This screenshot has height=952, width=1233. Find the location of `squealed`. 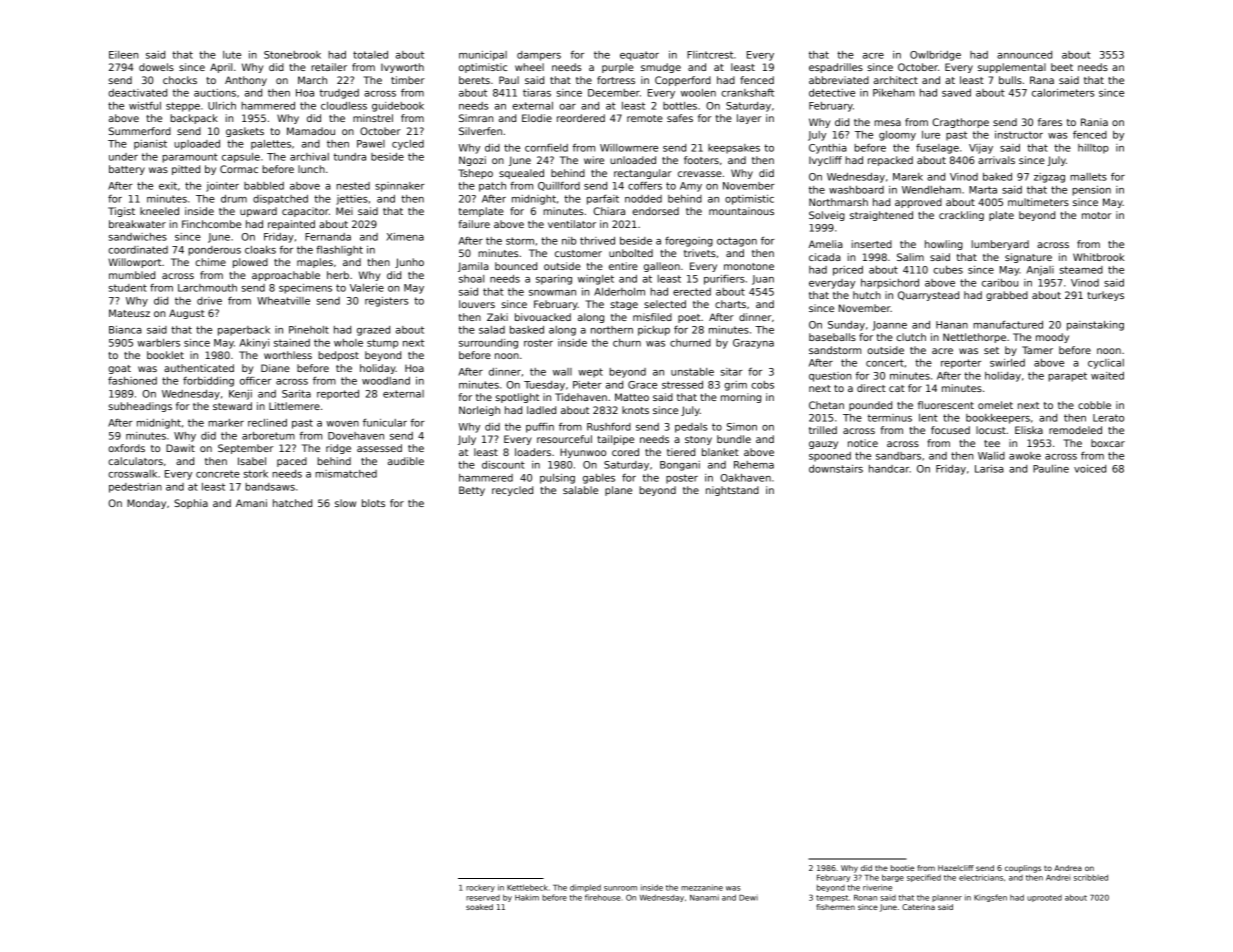

squealed is located at coordinates (521, 174).
